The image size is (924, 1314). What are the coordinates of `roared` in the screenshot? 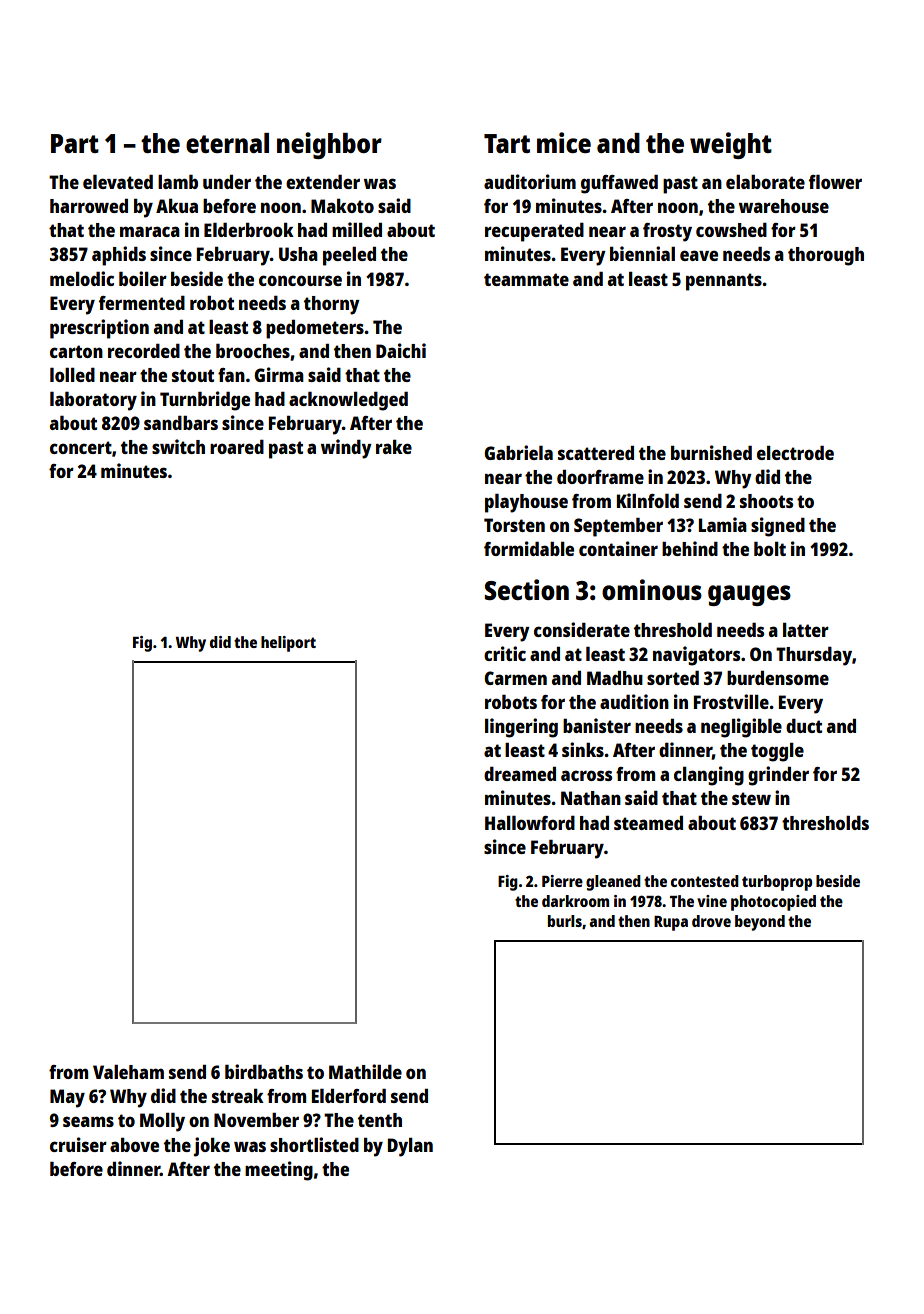 It's located at (237, 447).
